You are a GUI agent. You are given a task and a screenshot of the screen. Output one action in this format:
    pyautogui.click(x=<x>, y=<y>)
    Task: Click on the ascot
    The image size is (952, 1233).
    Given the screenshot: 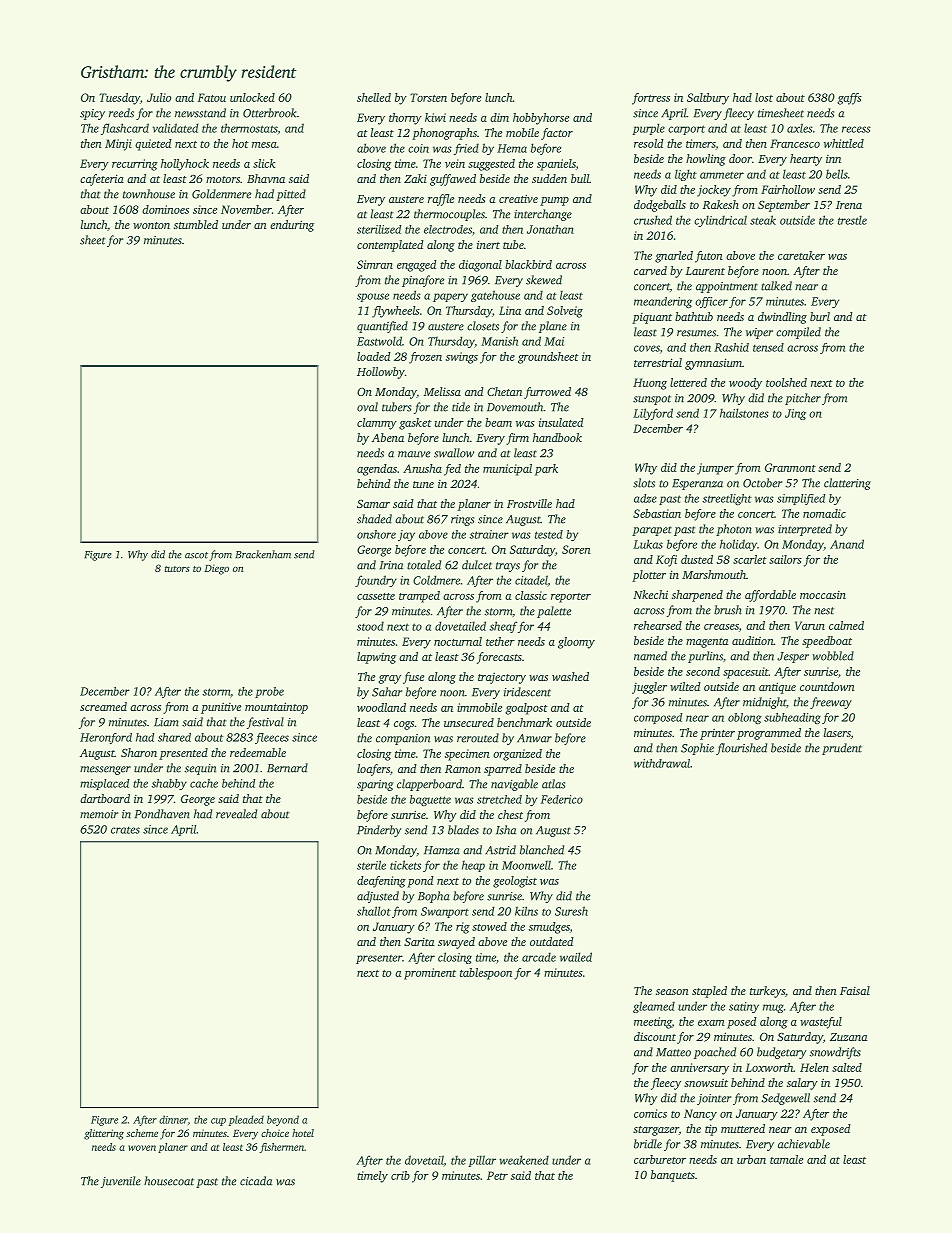 What is the action you would take?
    pyautogui.click(x=196, y=555)
